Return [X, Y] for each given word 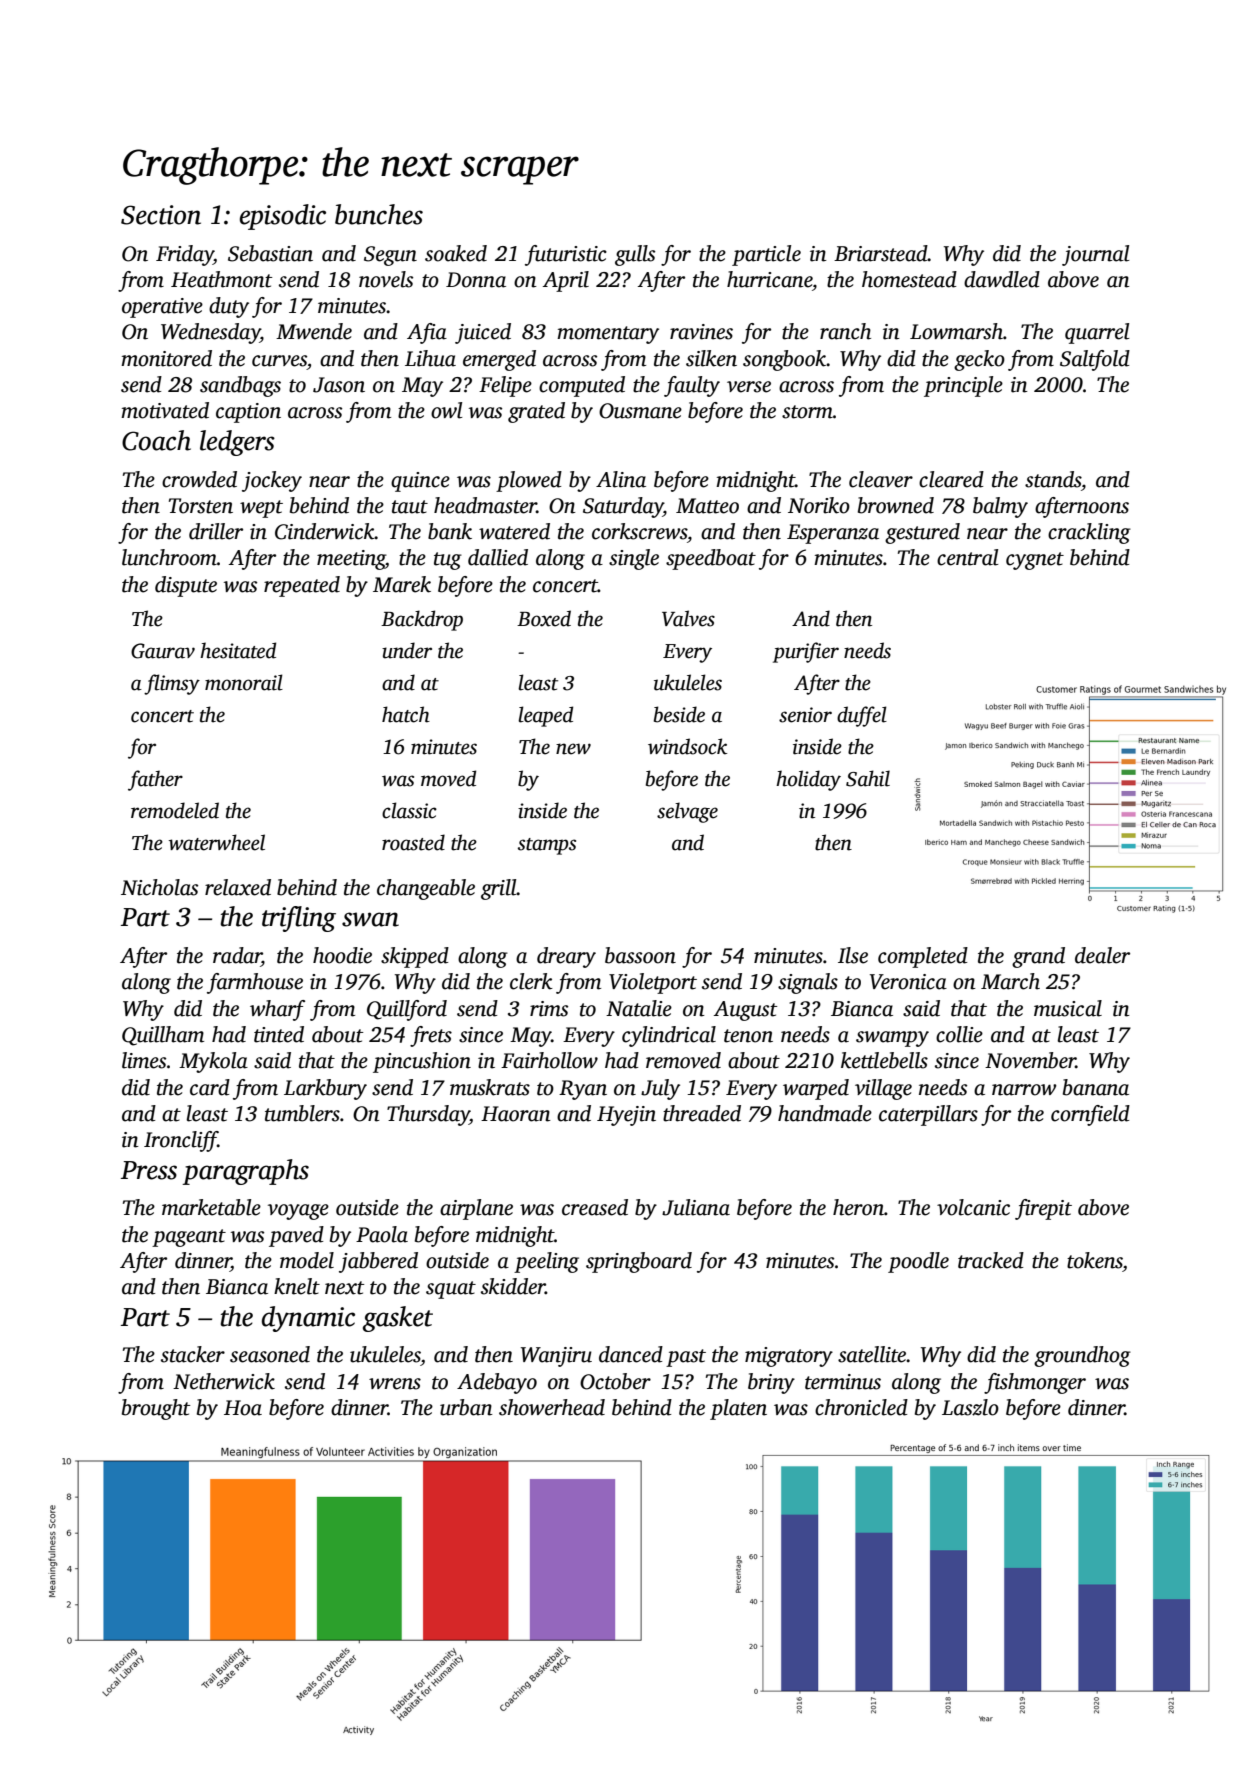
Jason [339, 385]
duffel [862, 716]
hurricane [769, 279]
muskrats [490, 1087]
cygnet [1035, 561]
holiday [808, 780]
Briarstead [881, 253]
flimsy [172, 684]
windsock [687, 746]
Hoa [243, 1408]
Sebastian [270, 253]
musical [1068, 1008]
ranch [845, 331]
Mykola [213, 1062]
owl [447, 410]
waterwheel [217, 842]
